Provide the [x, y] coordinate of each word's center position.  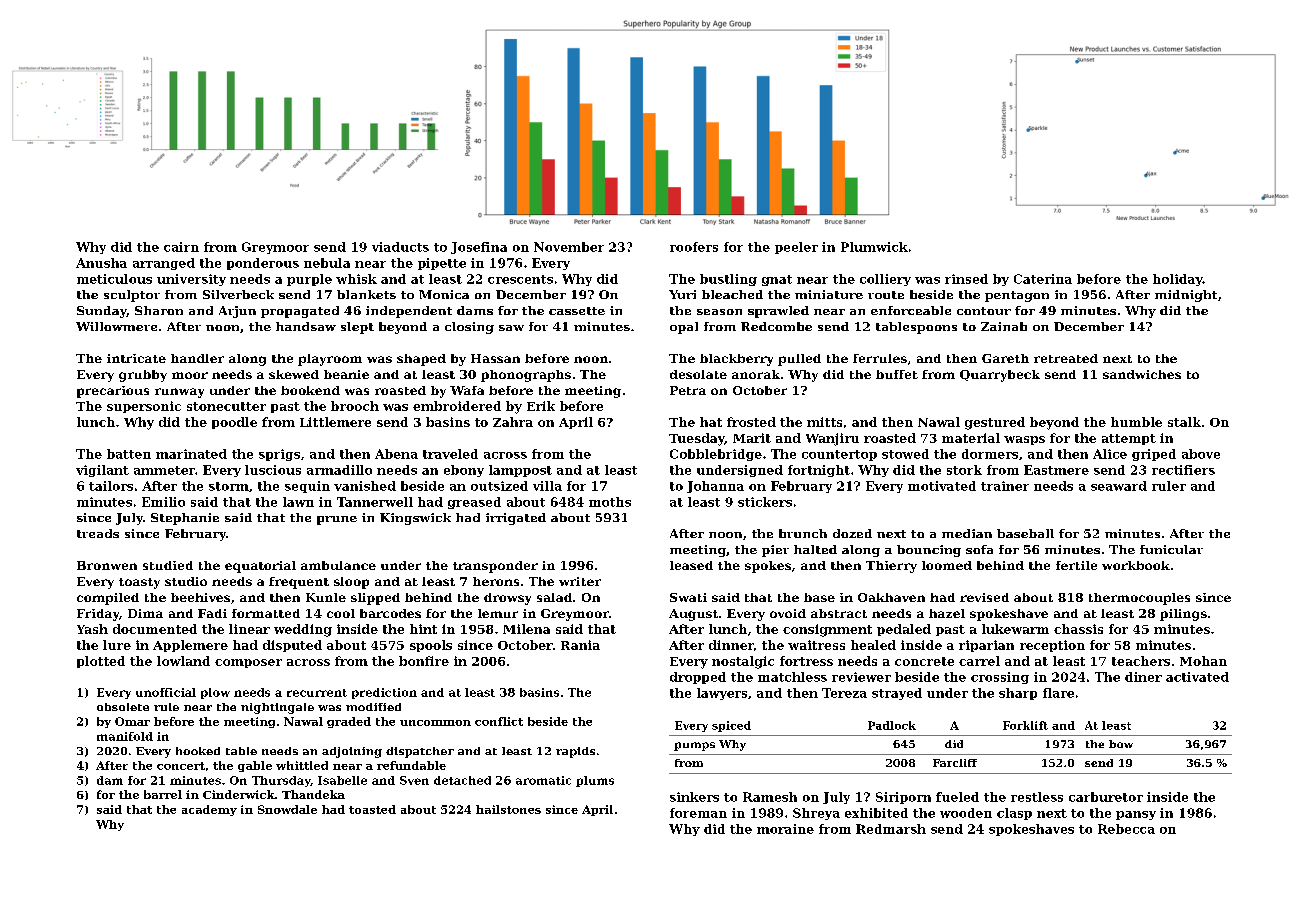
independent [409, 312]
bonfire [424, 661]
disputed [292, 646]
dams [475, 310]
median [967, 533]
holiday [1178, 280]
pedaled [904, 630]
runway [179, 393]
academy [209, 810]
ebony [464, 471]
